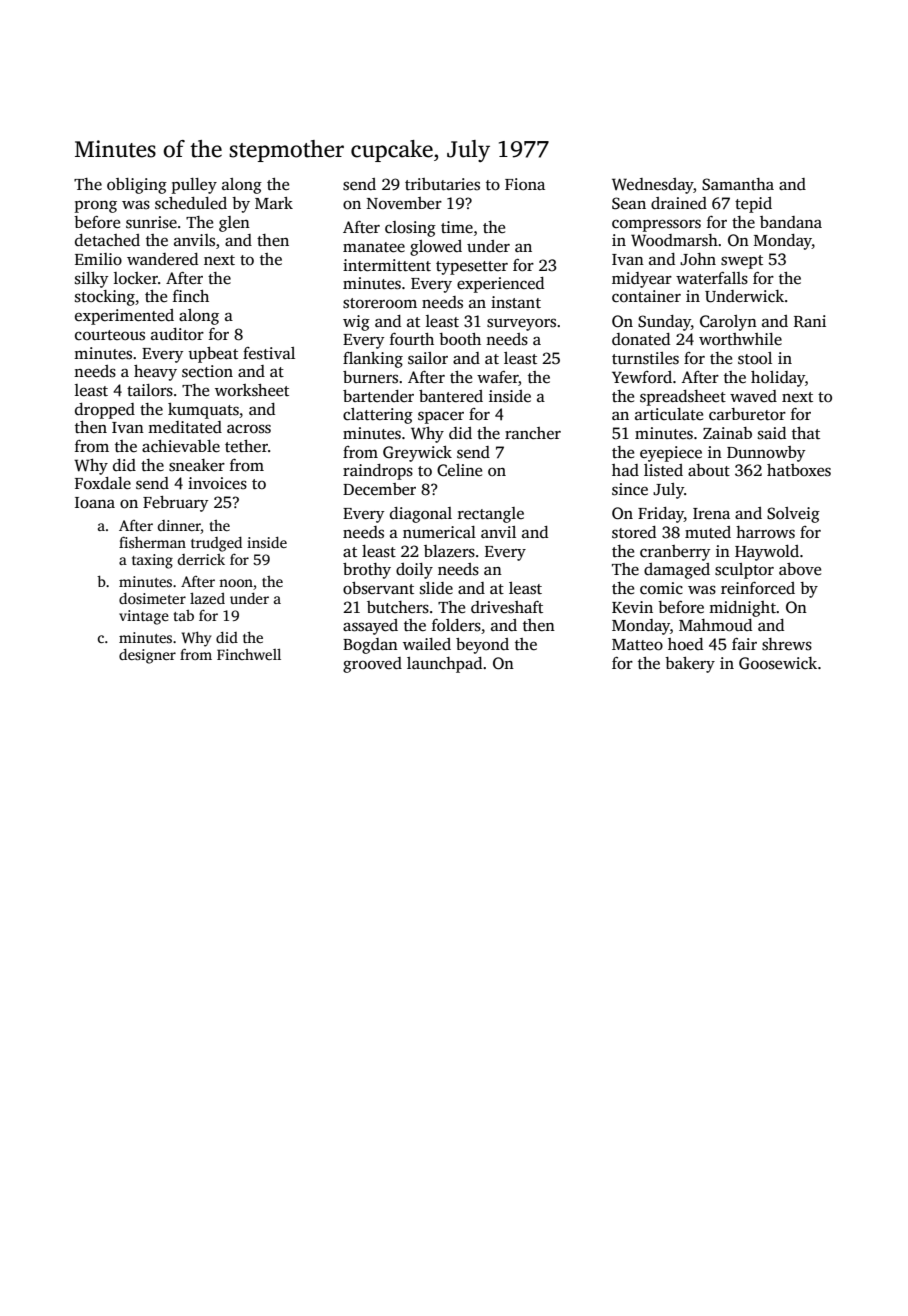 This screenshot has width=908, height=1316. I want to click on Mark, so click(274, 203).
